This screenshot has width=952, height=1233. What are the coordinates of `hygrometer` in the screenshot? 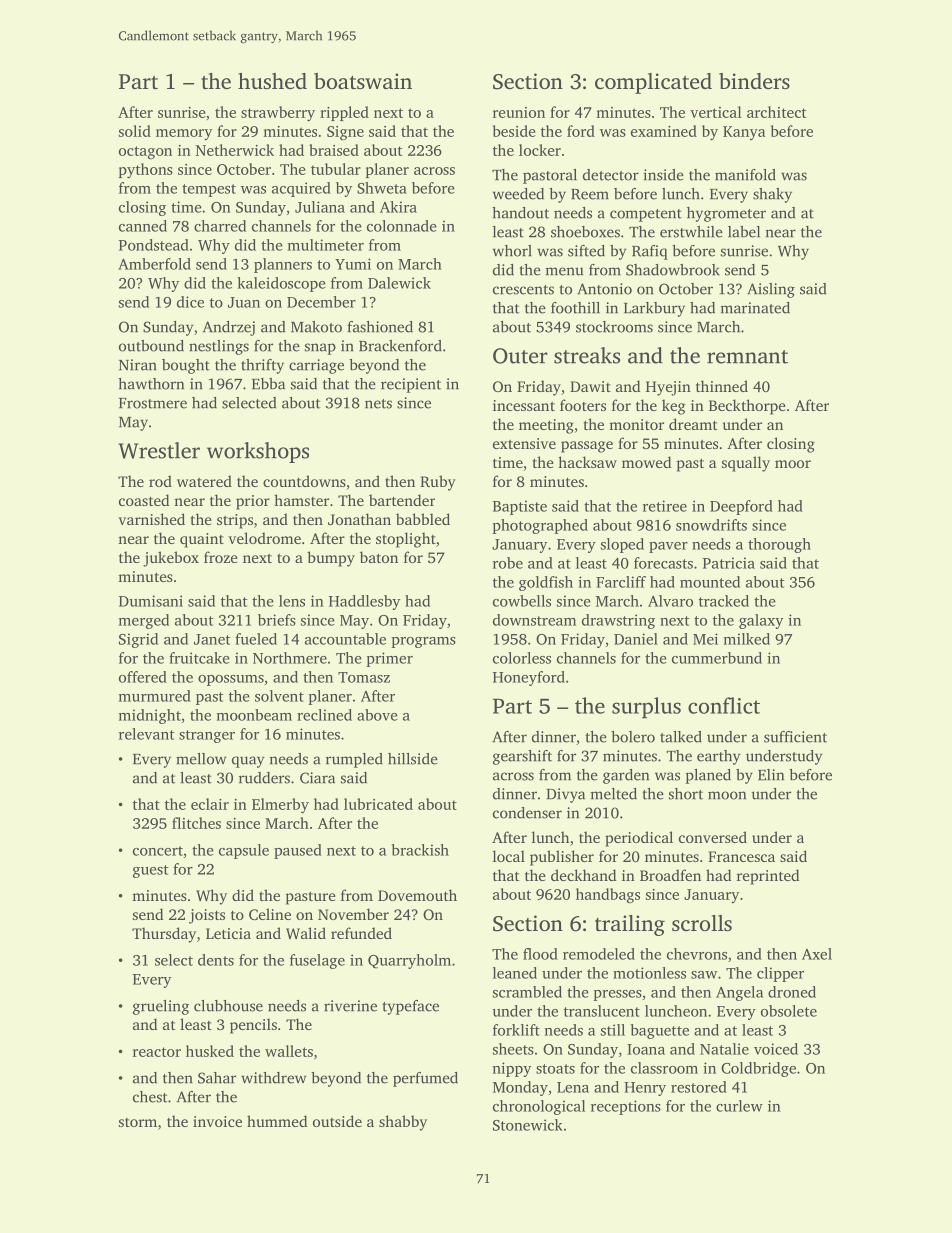 It's located at (726, 214).
